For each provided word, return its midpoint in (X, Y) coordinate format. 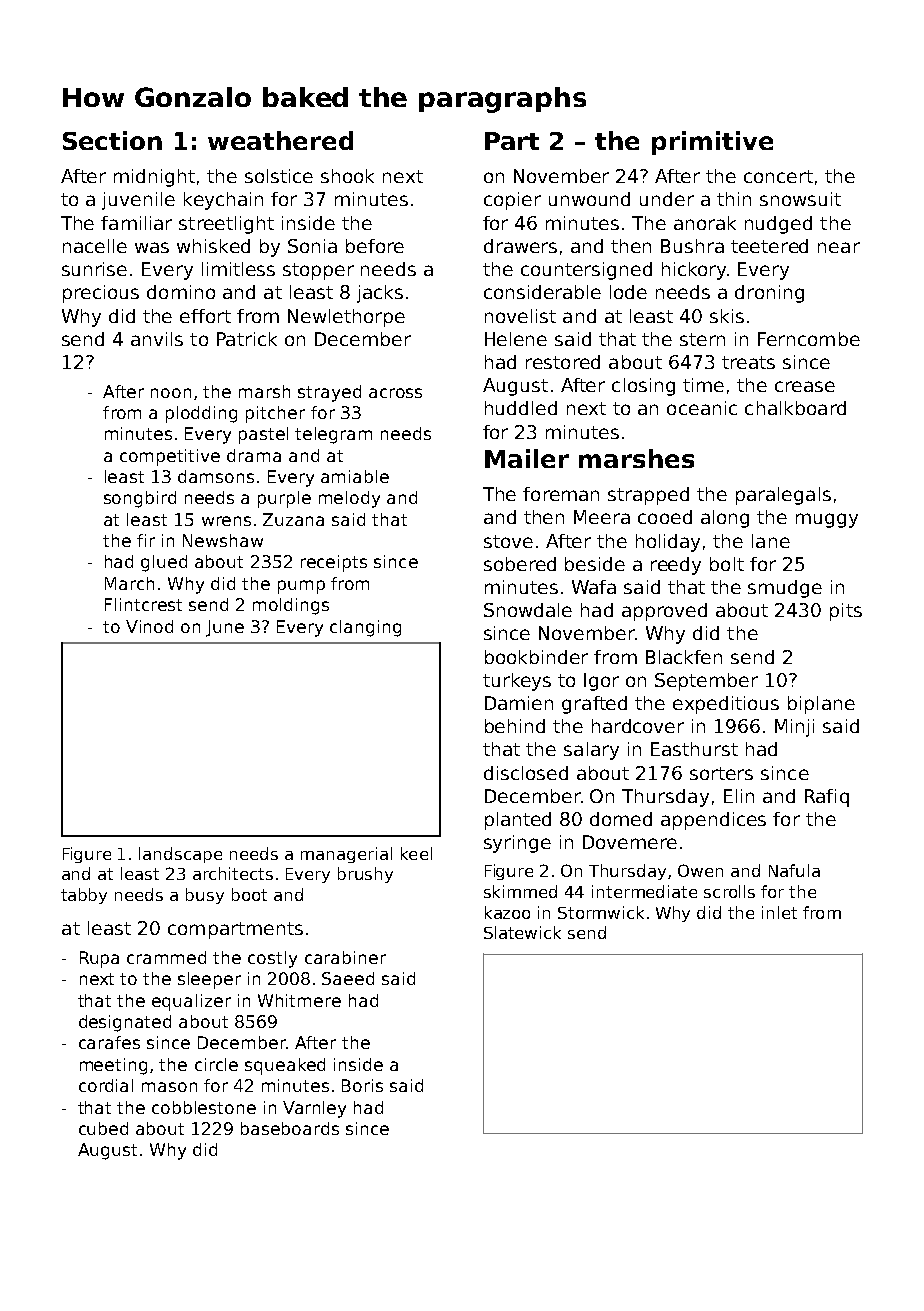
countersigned (586, 271)
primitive (712, 143)
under (667, 199)
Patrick (247, 339)
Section (112, 140)
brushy (365, 875)
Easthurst (694, 749)
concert (778, 176)
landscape (180, 855)
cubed (103, 1128)
